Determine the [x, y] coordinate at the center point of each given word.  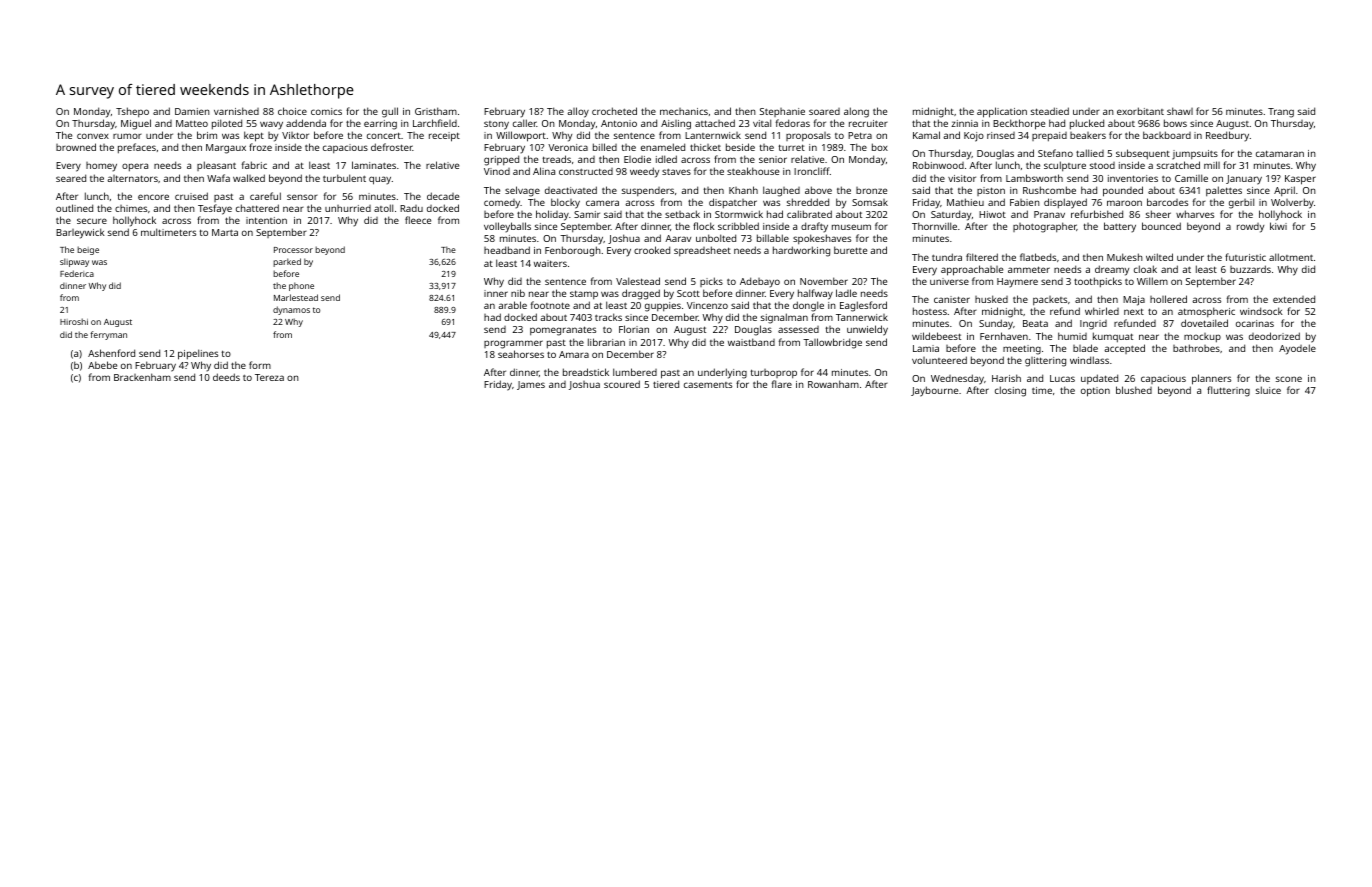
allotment [1291, 257]
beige [88, 250]
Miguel [136, 124]
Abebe [102, 365]
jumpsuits [1195, 154]
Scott [688, 293]
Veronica [568, 147]
